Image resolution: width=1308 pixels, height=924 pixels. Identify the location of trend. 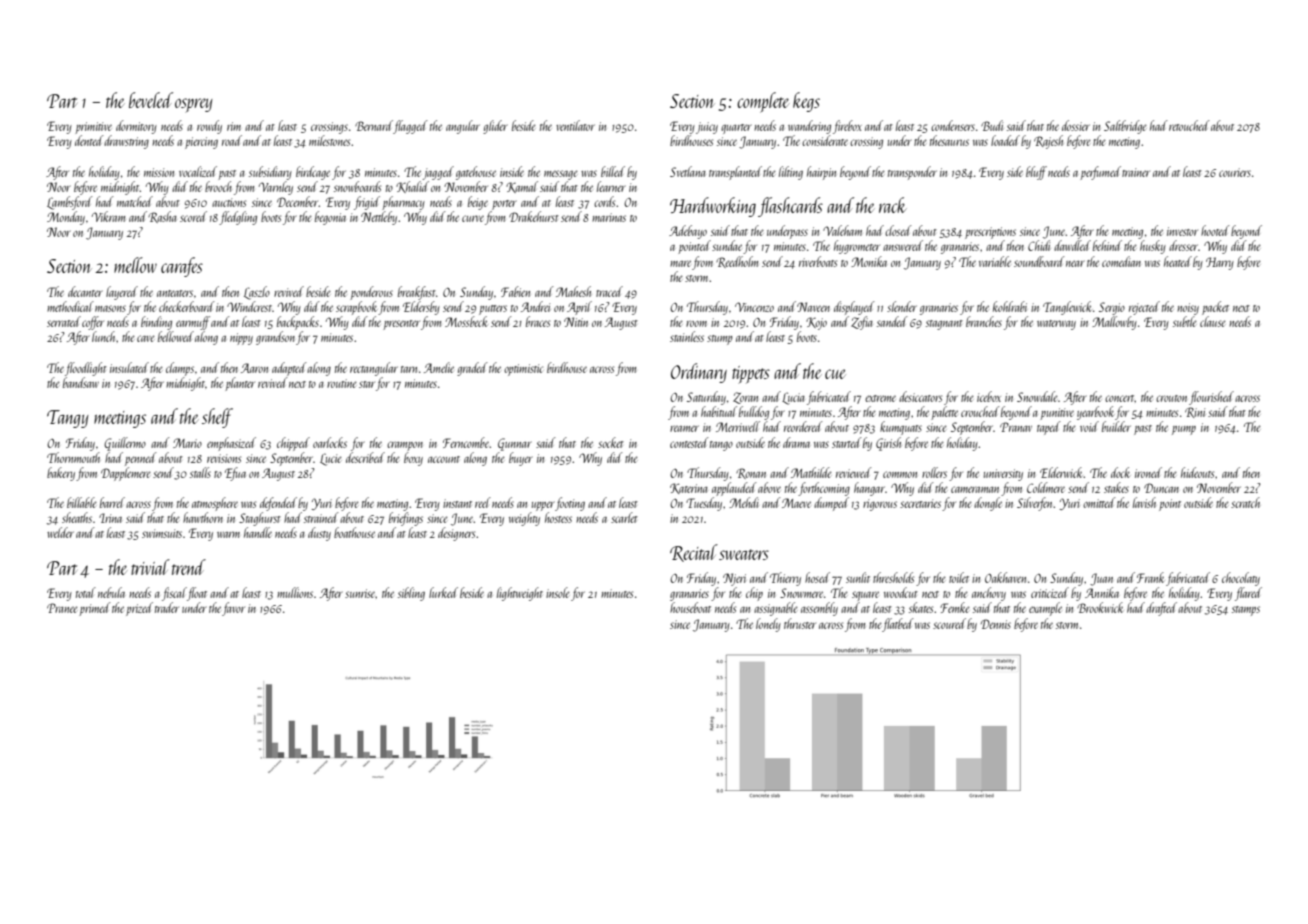
(189, 567).
